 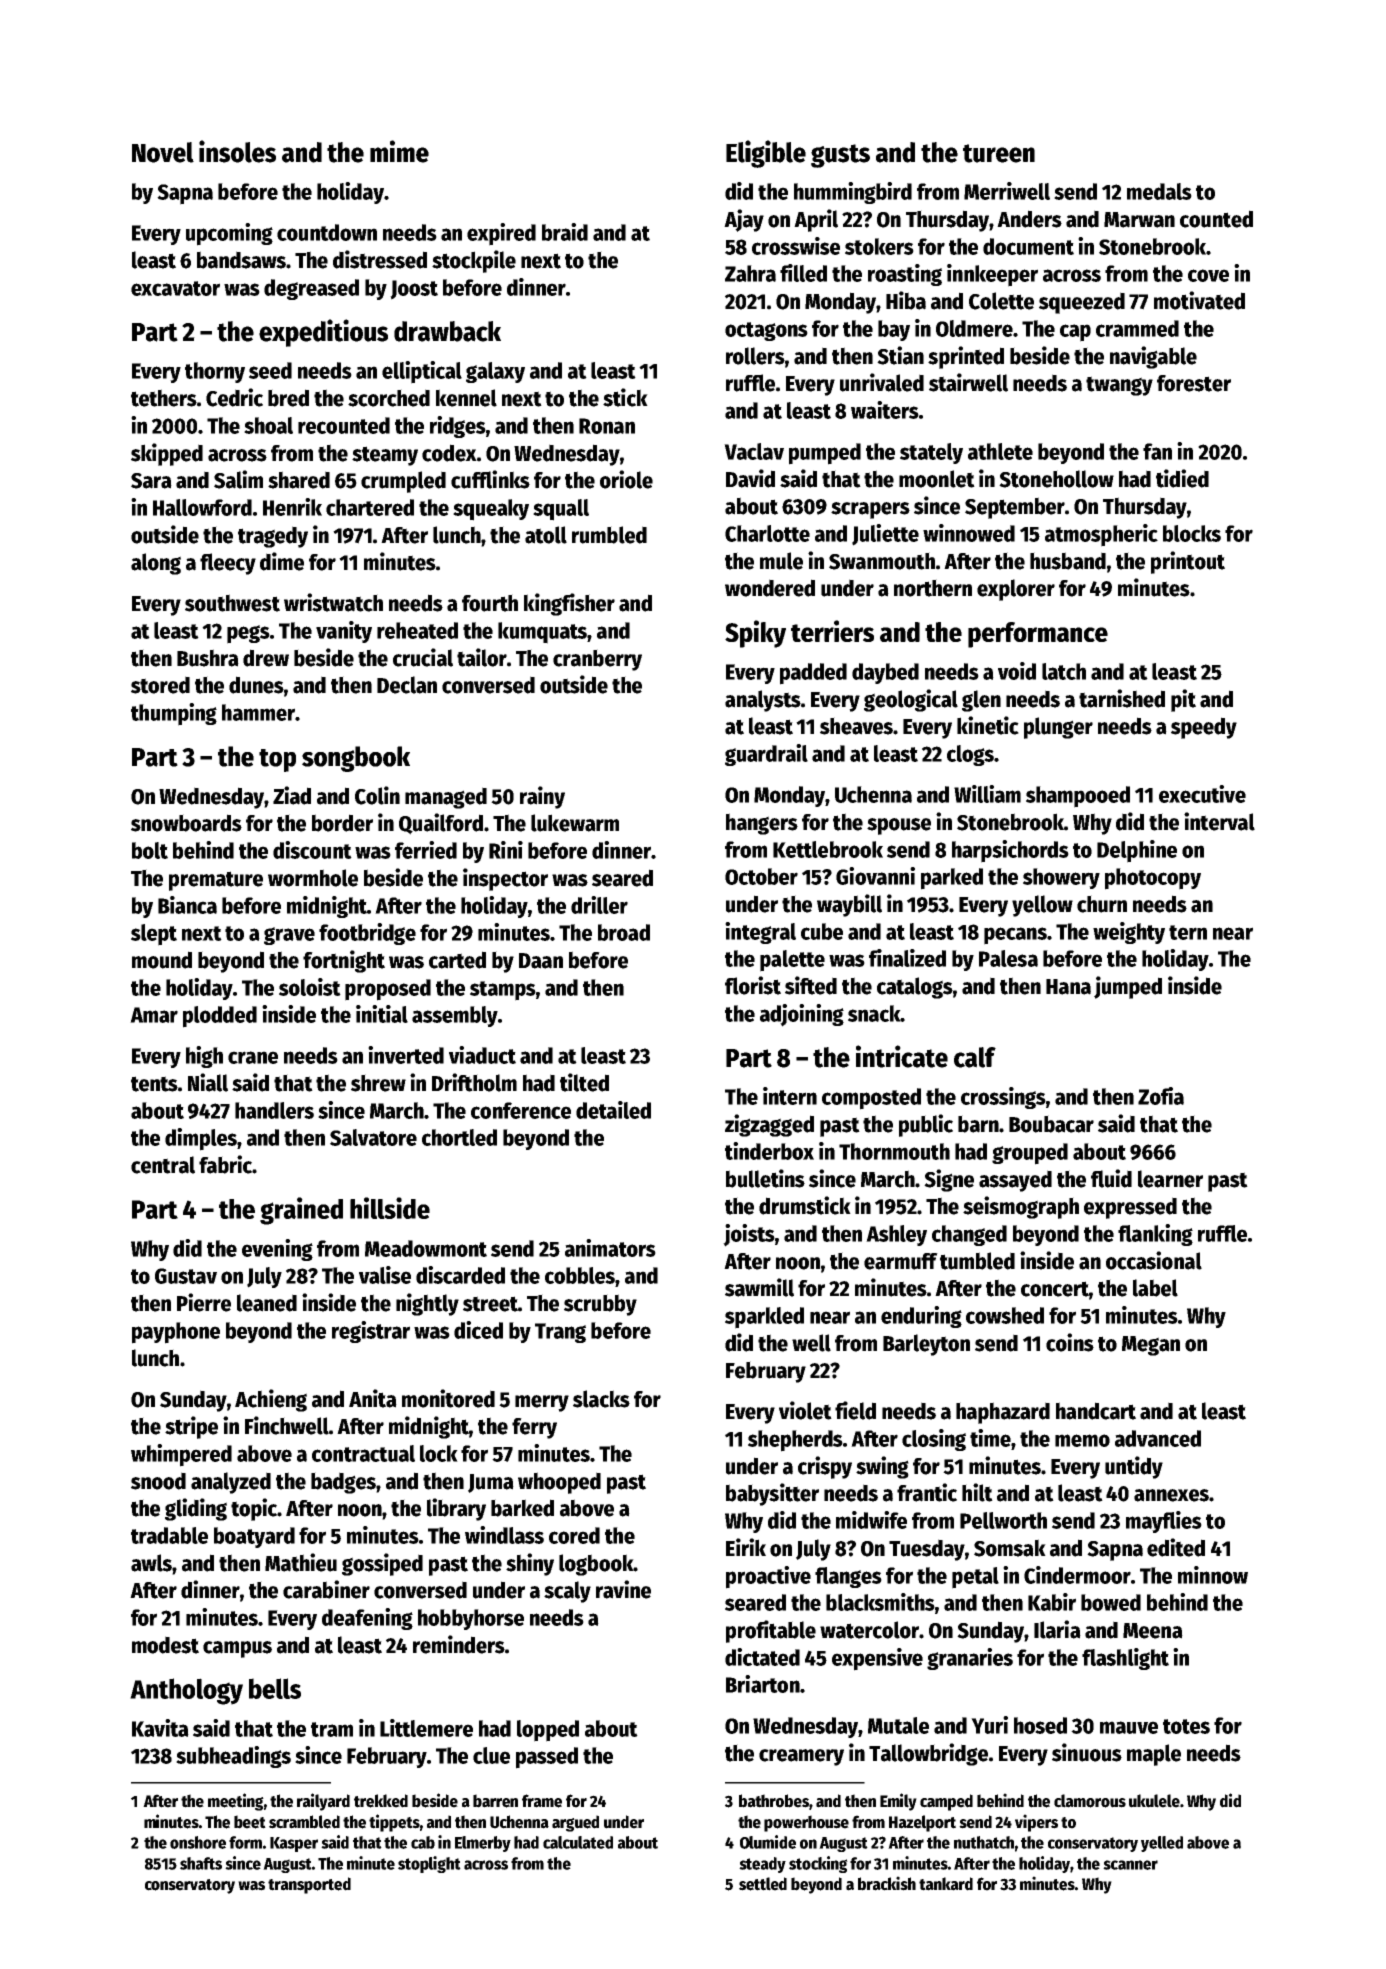 I want to click on tureen, so click(x=999, y=153).
